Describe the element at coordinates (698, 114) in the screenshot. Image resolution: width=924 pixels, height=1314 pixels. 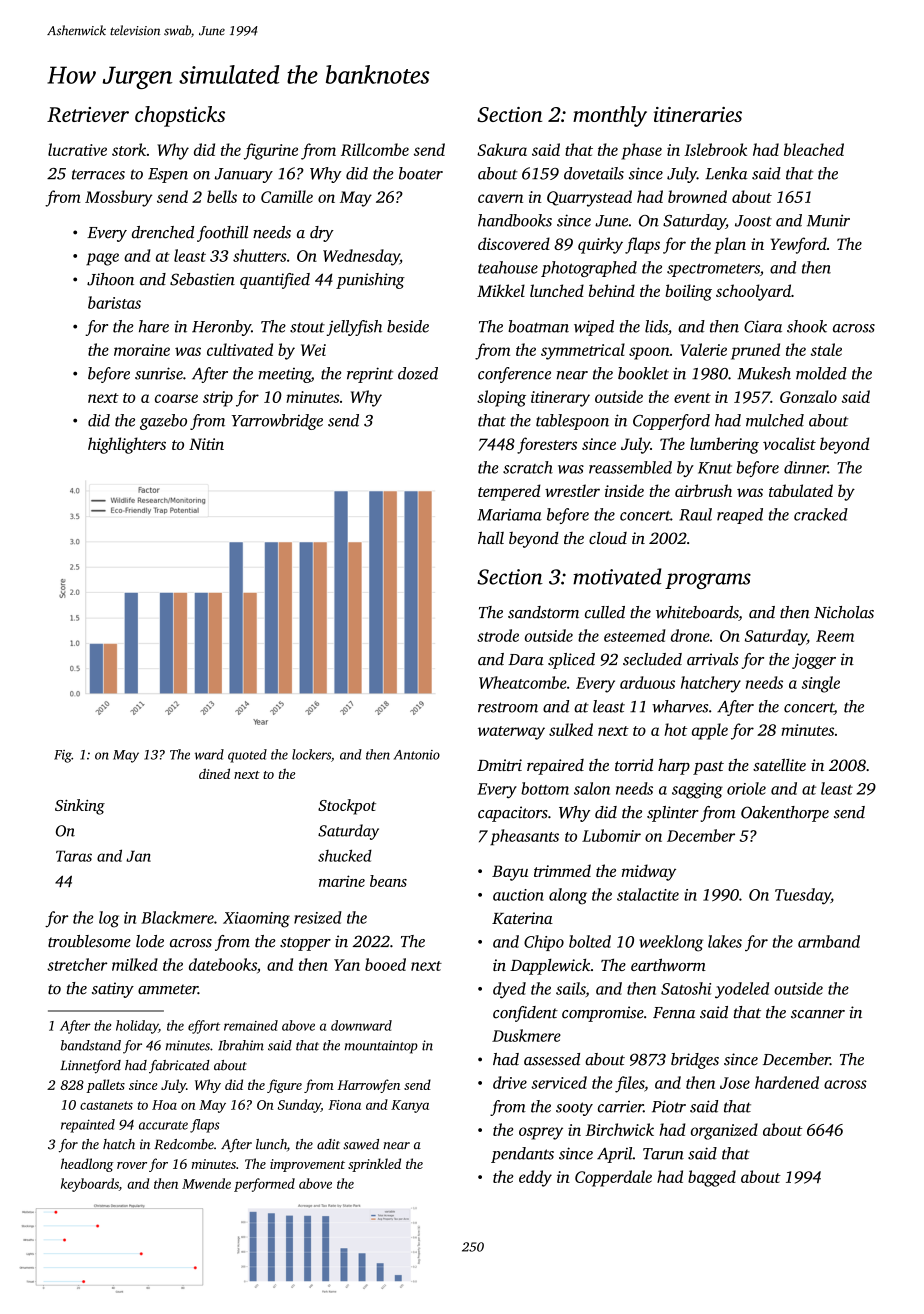
I see `itineraries` at that location.
